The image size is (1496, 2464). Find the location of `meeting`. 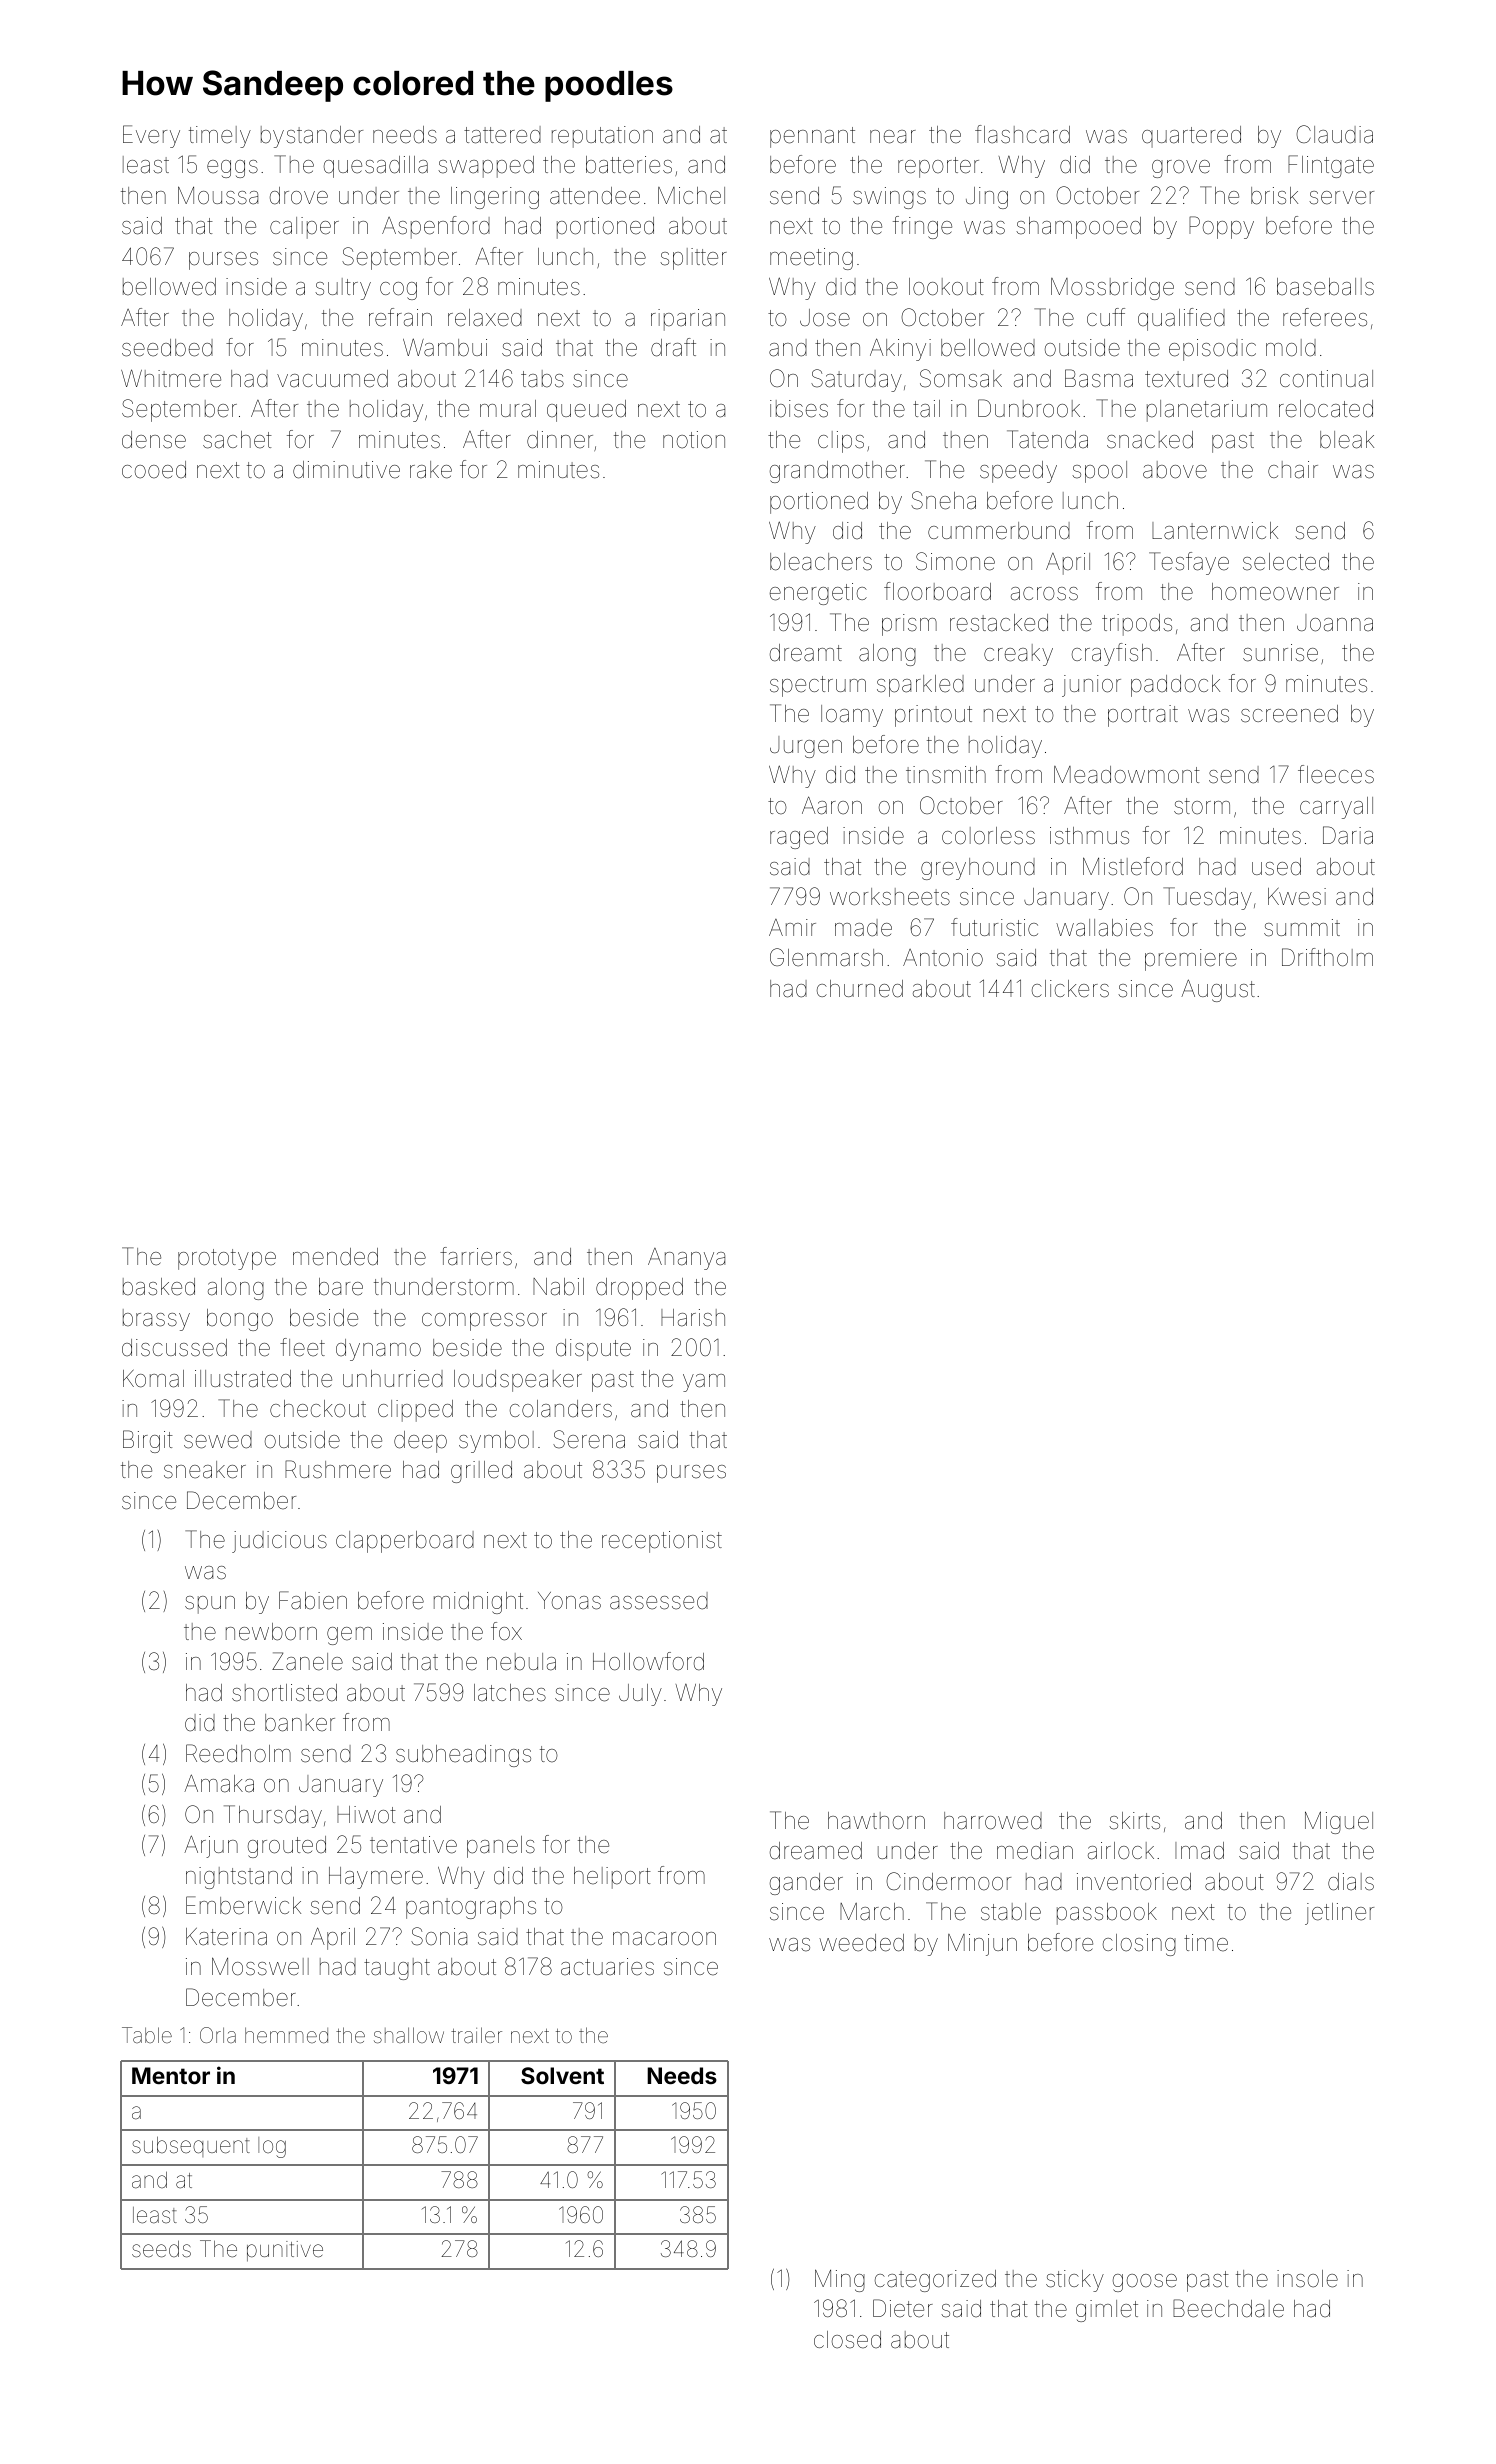

meeting is located at coordinates (811, 259).
